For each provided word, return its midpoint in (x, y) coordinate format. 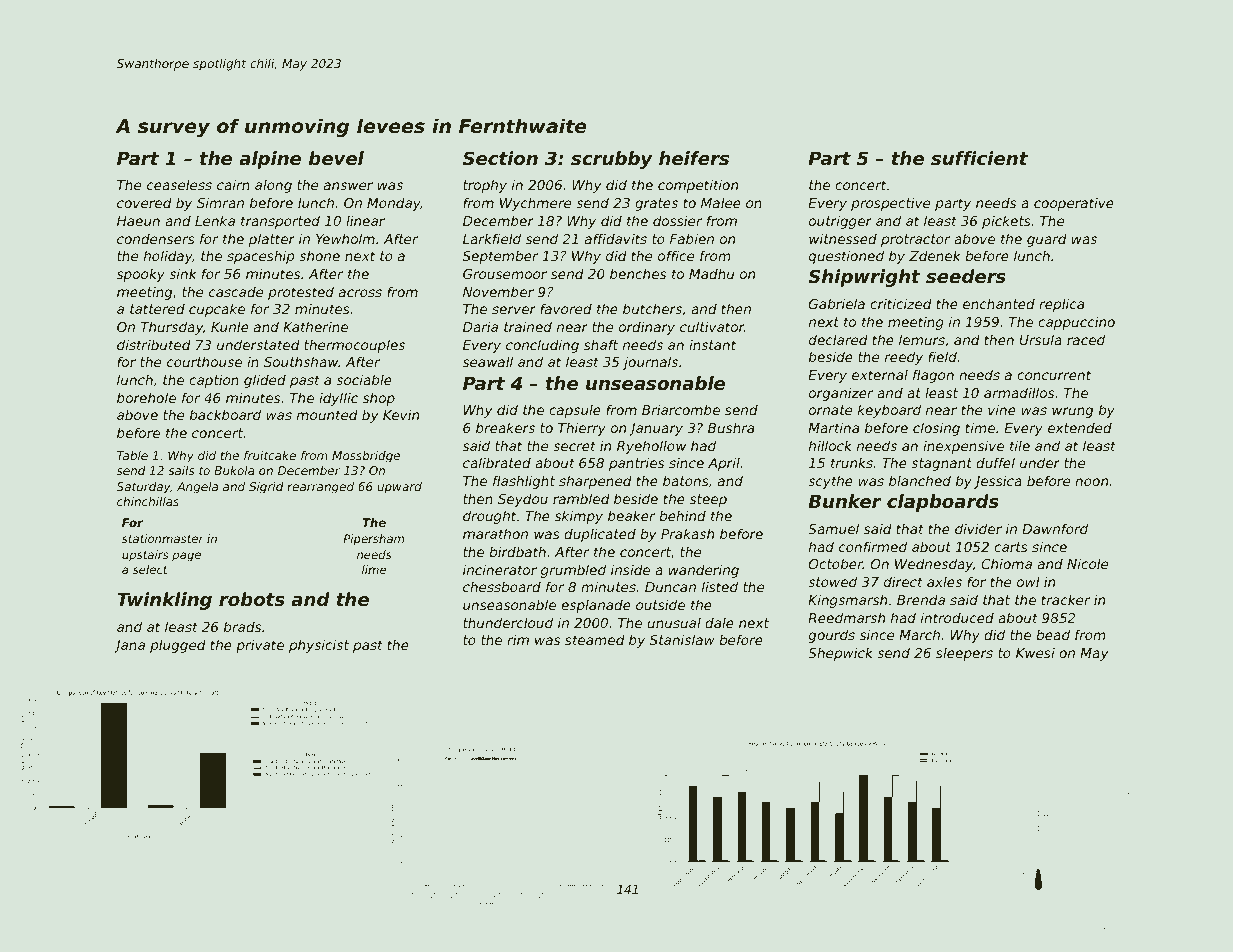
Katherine (315, 326)
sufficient (979, 158)
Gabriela (837, 303)
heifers (694, 158)
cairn (233, 184)
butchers (652, 308)
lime (374, 569)
